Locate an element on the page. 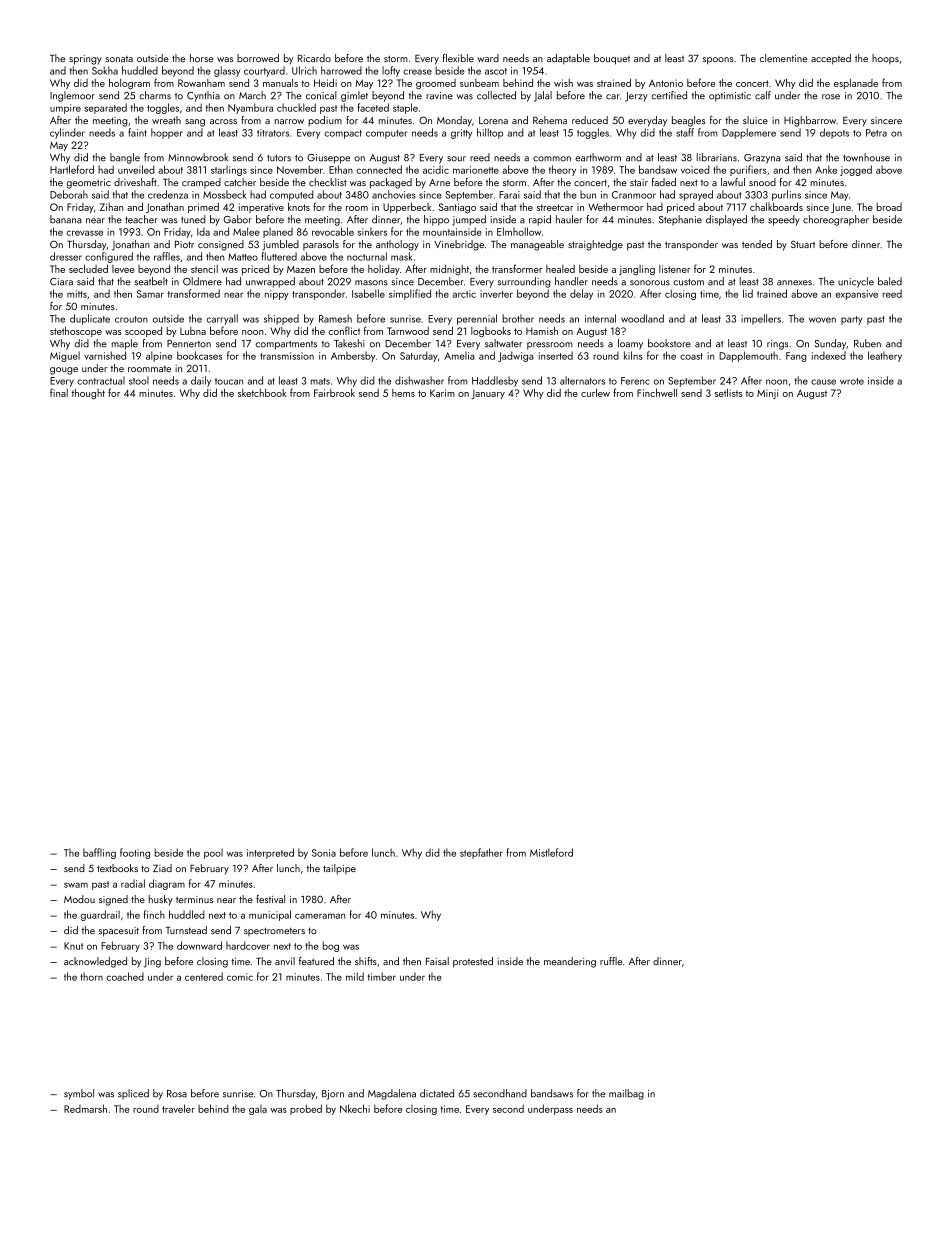 The height and width of the document is (1233, 952). sketchbook is located at coordinates (262, 393).
